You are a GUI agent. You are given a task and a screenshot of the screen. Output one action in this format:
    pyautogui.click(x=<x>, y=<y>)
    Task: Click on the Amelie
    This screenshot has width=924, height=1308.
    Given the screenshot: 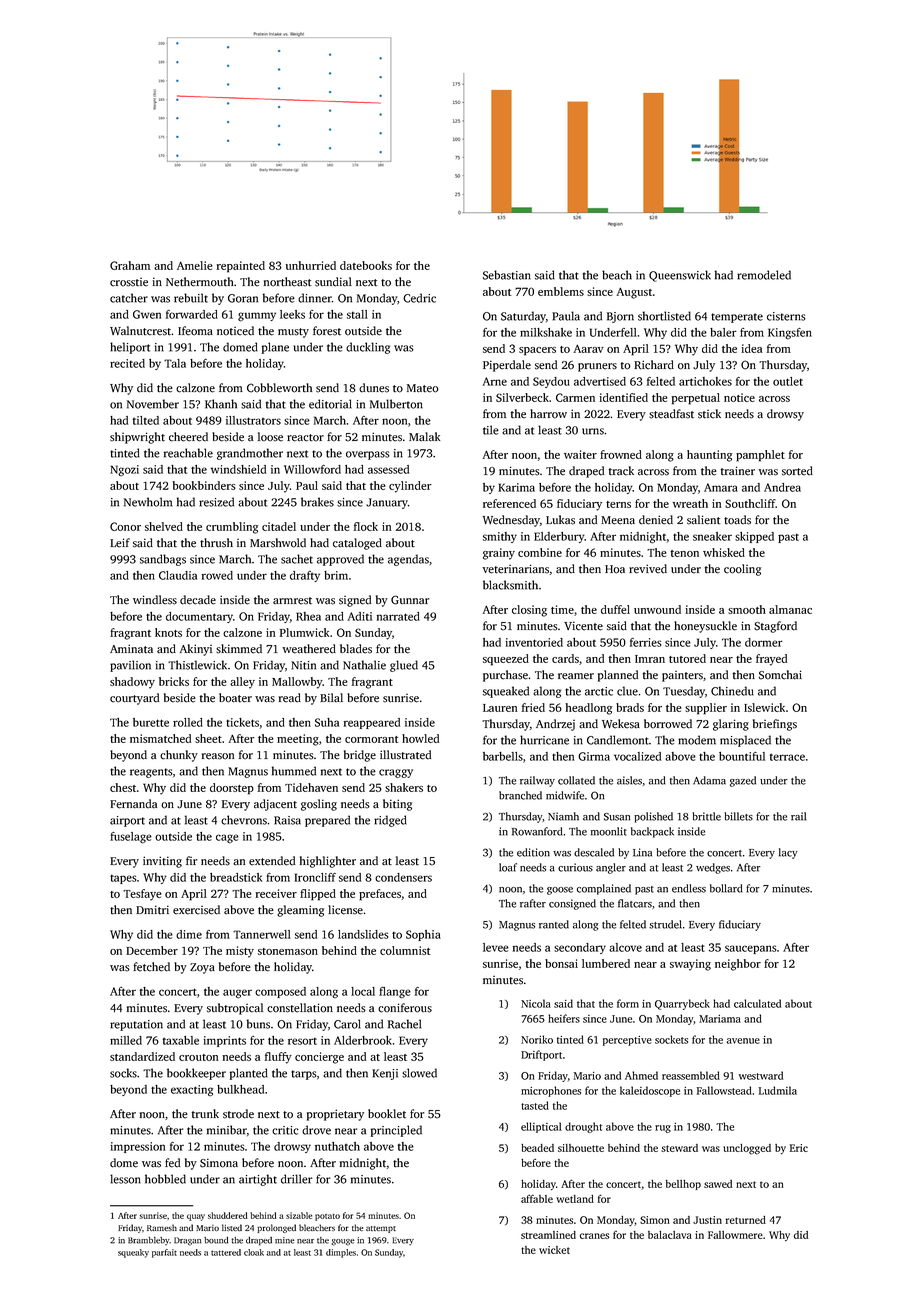 What is the action you would take?
    pyautogui.click(x=194, y=265)
